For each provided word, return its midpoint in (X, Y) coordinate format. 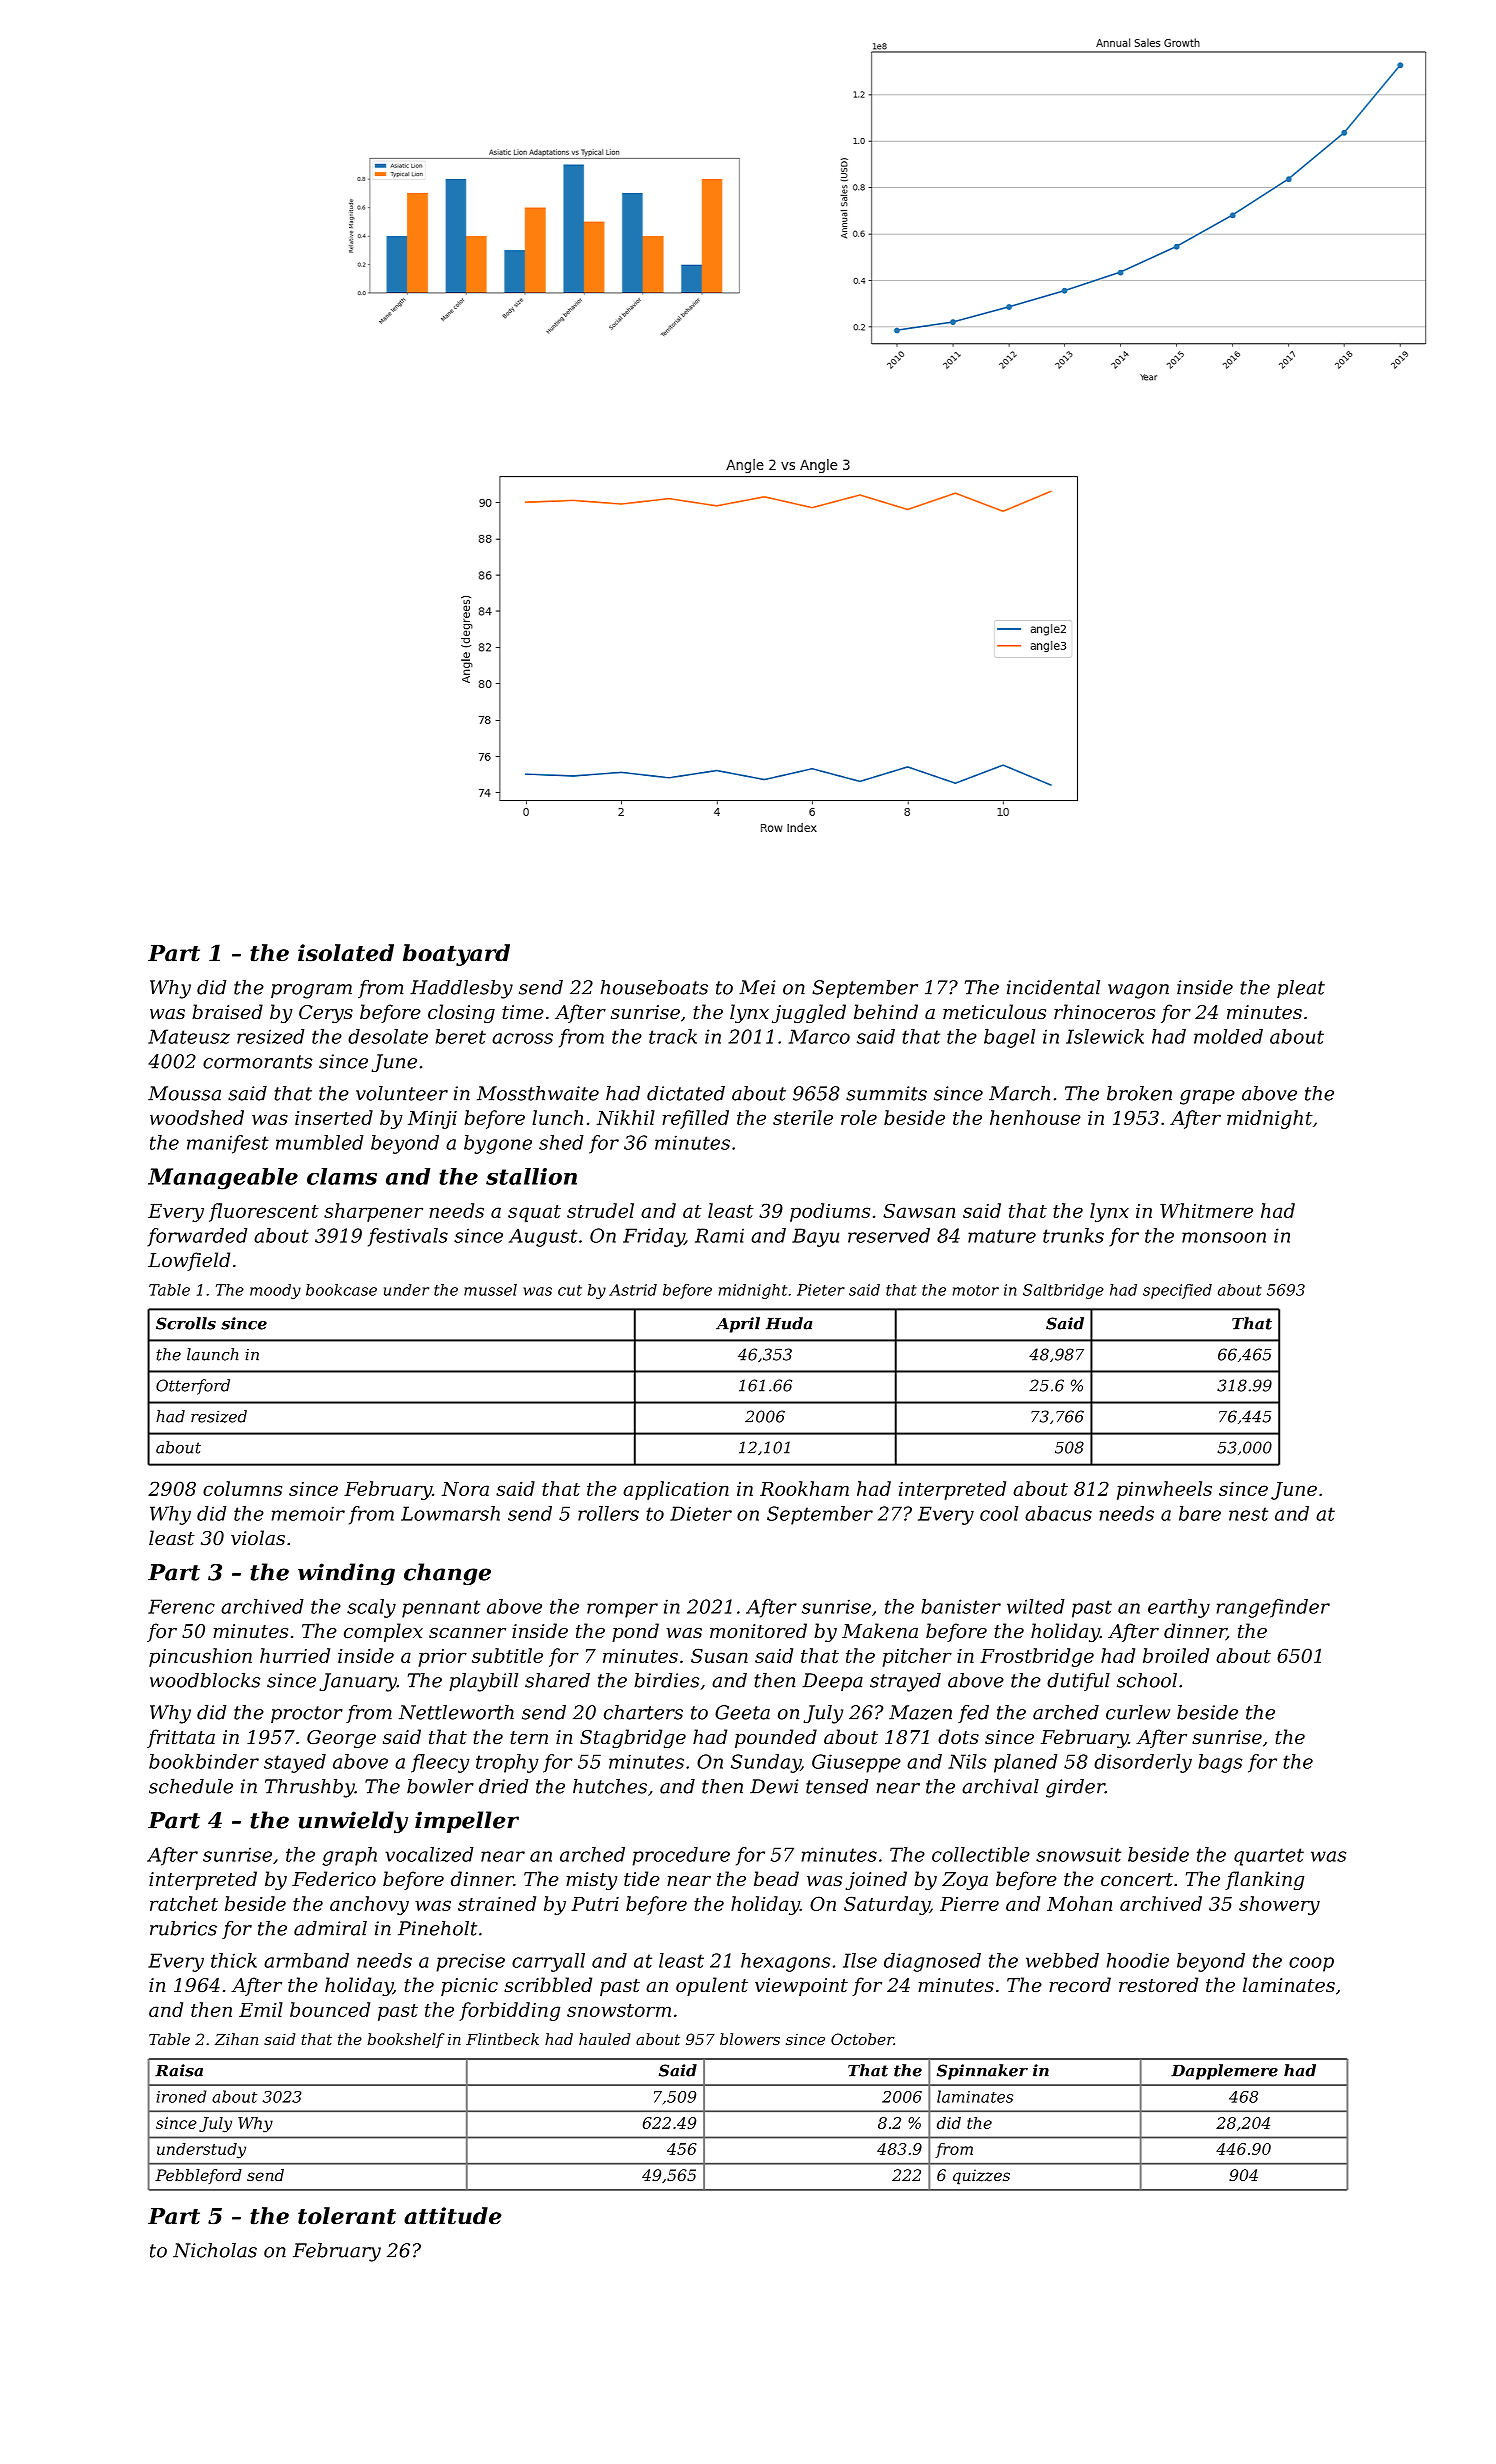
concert (1137, 1879)
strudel (600, 1210)
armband (306, 1960)
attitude (452, 2216)
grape (1207, 1097)
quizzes (981, 2177)
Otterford (193, 1387)
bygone (498, 1144)
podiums (830, 1212)
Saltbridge (1063, 1291)
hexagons (785, 1962)
